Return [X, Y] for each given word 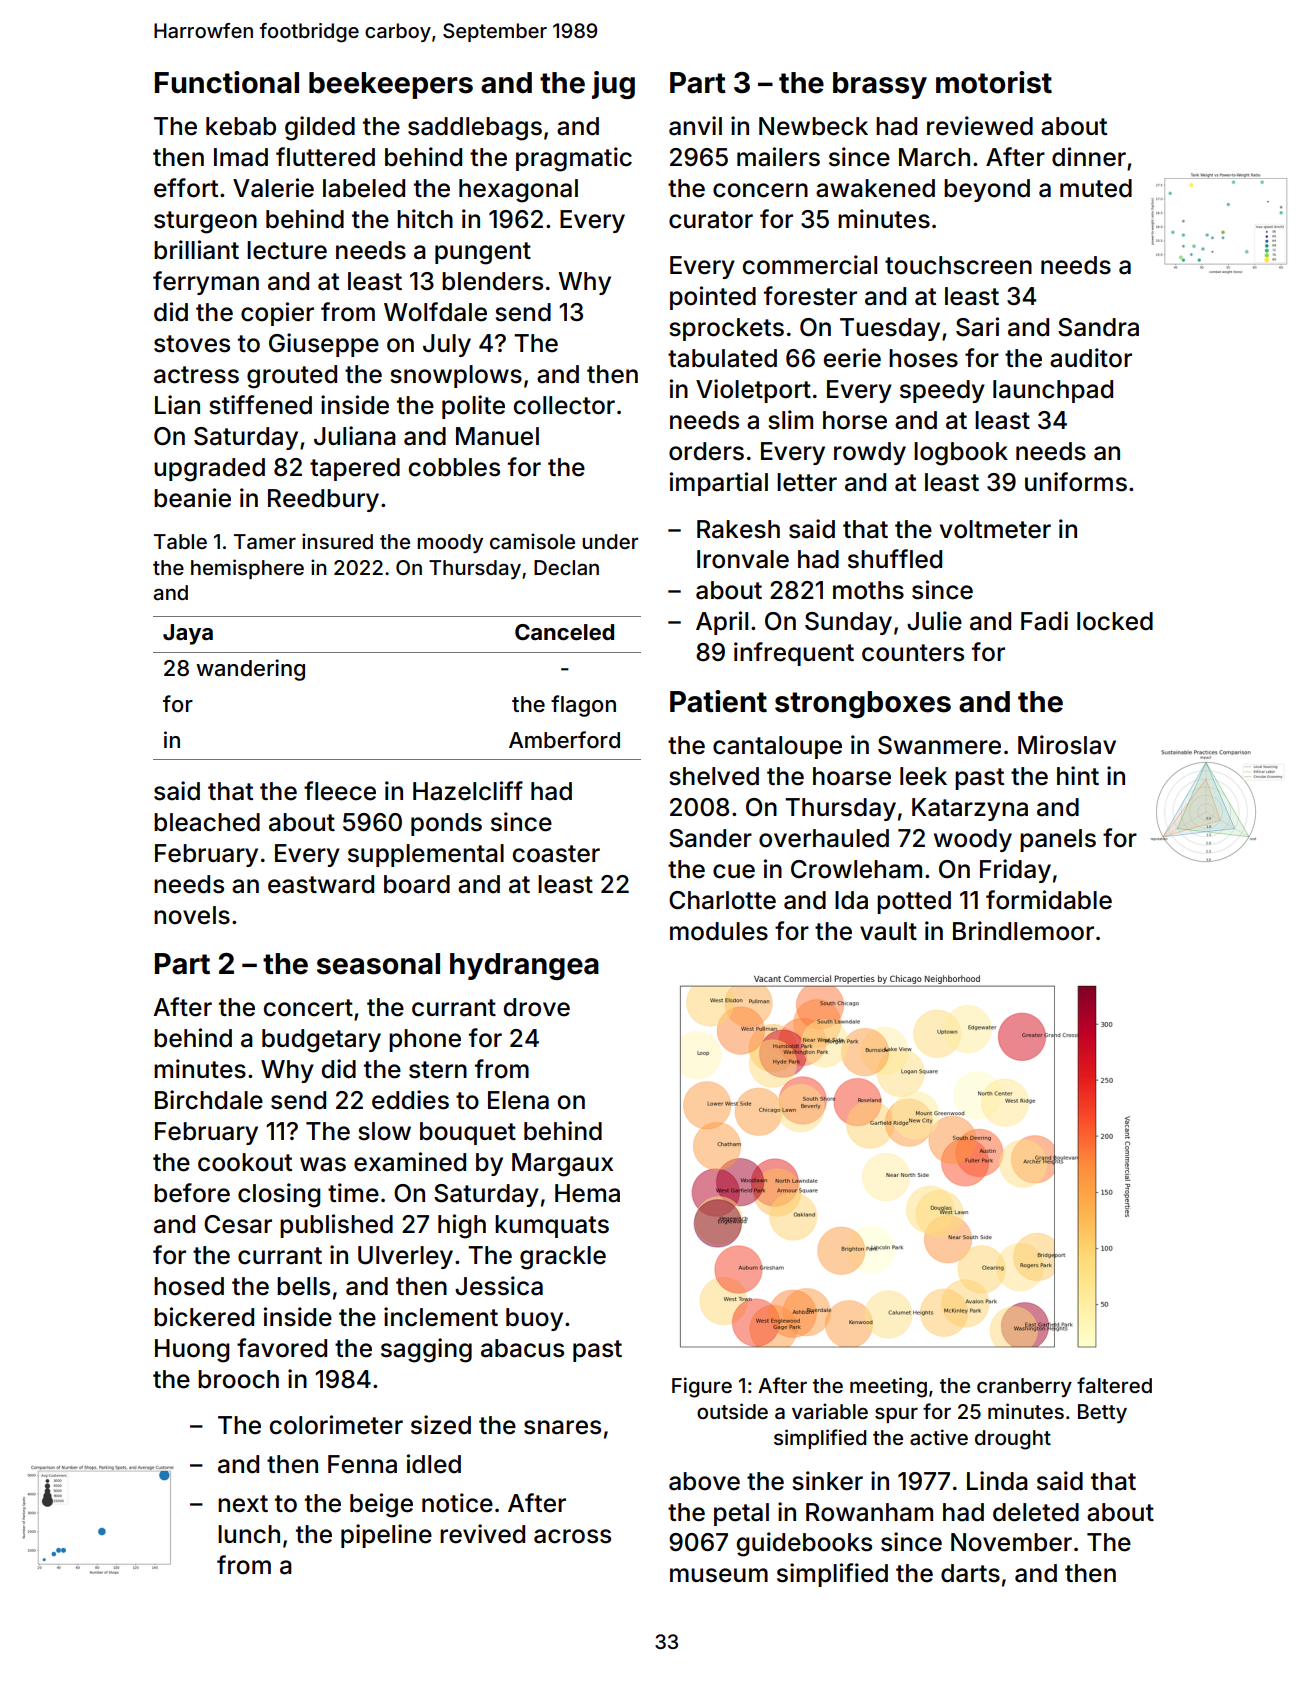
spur [896, 1415]
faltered [1114, 1385]
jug [613, 85]
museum [719, 1575]
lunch [249, 1534]
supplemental [426, 855]
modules [719, 931]
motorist [994, 82]
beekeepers [391, 85]
